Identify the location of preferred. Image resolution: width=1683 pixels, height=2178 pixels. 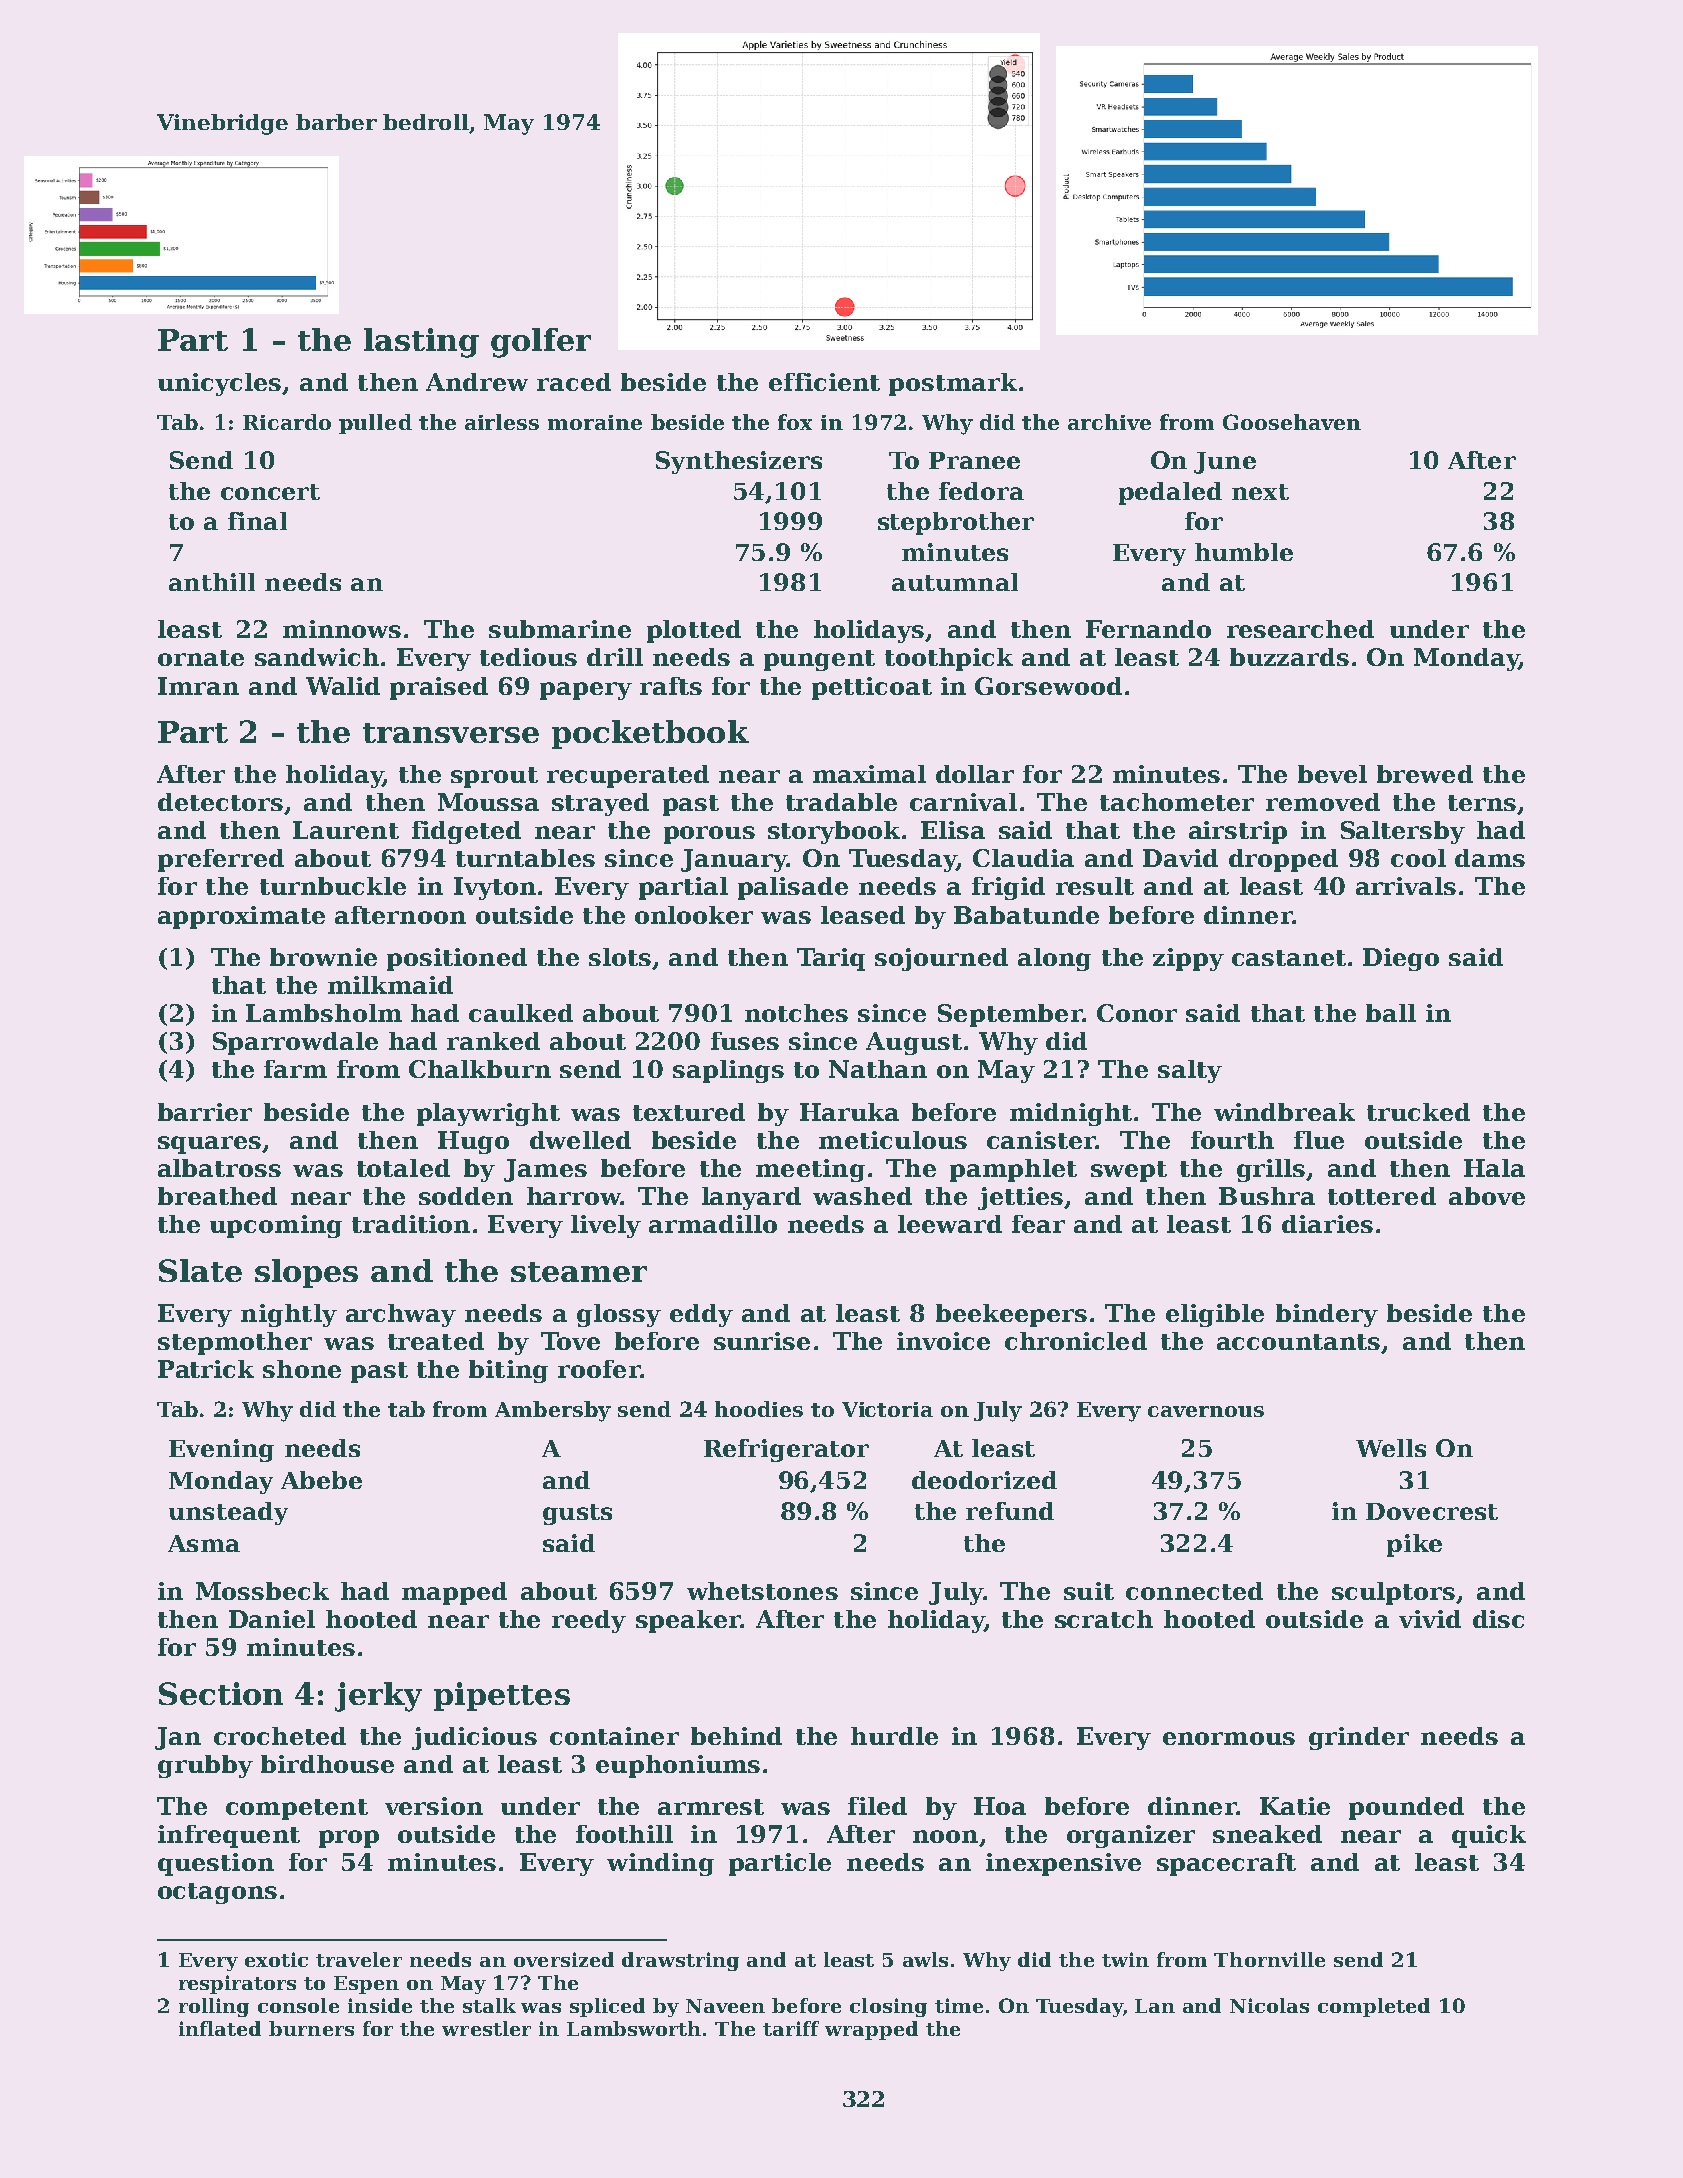
(221, 860).
